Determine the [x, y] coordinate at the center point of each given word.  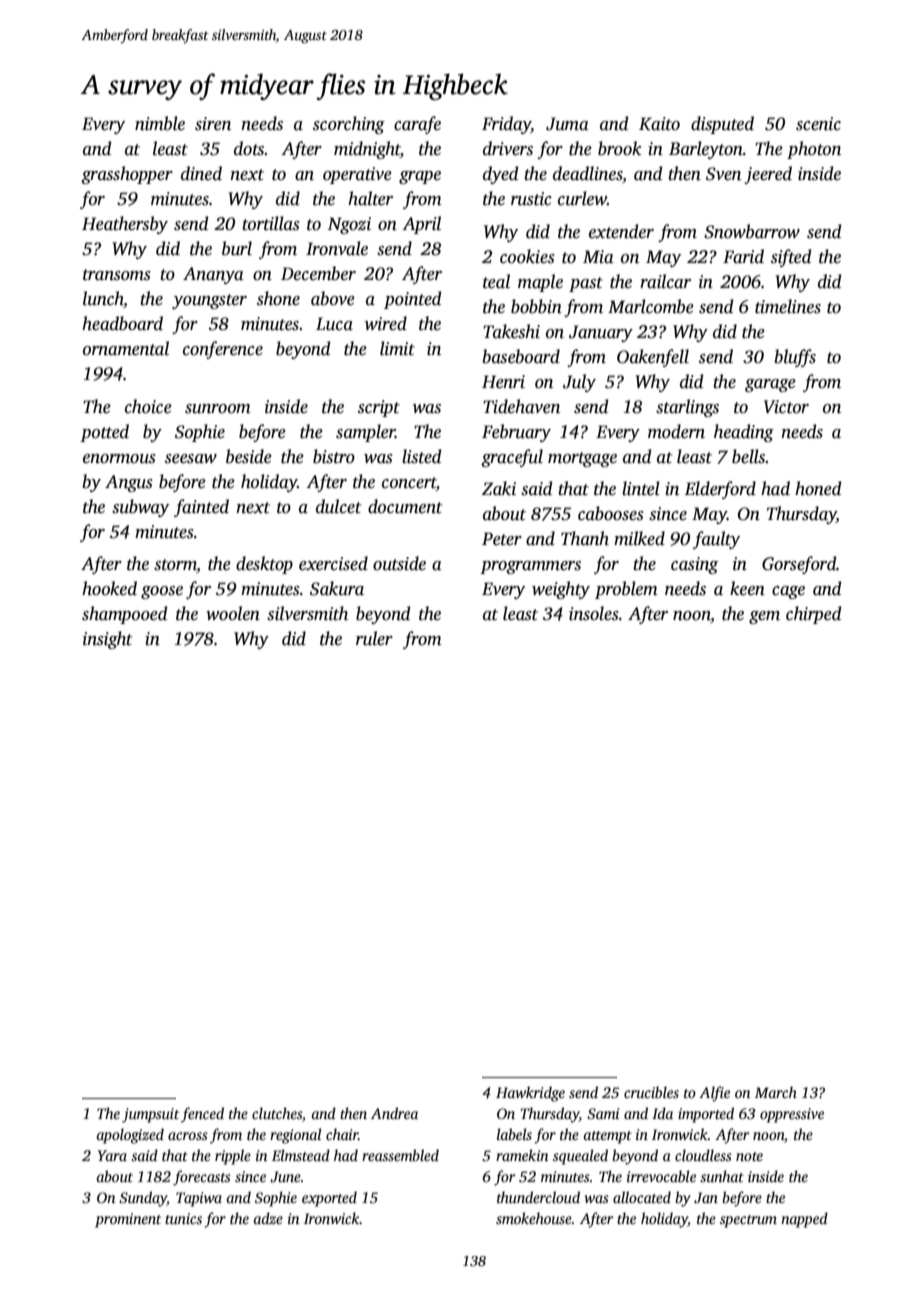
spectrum [748, 1221]
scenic [818, 124]
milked [639, 538]
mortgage [582, 459]
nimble [160, 123]
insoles [594, 613]
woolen [233, 613]
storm [175, 566]
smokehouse [534, 1218]
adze [268, 1218]
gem [764, 617]
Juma [567, 124]
